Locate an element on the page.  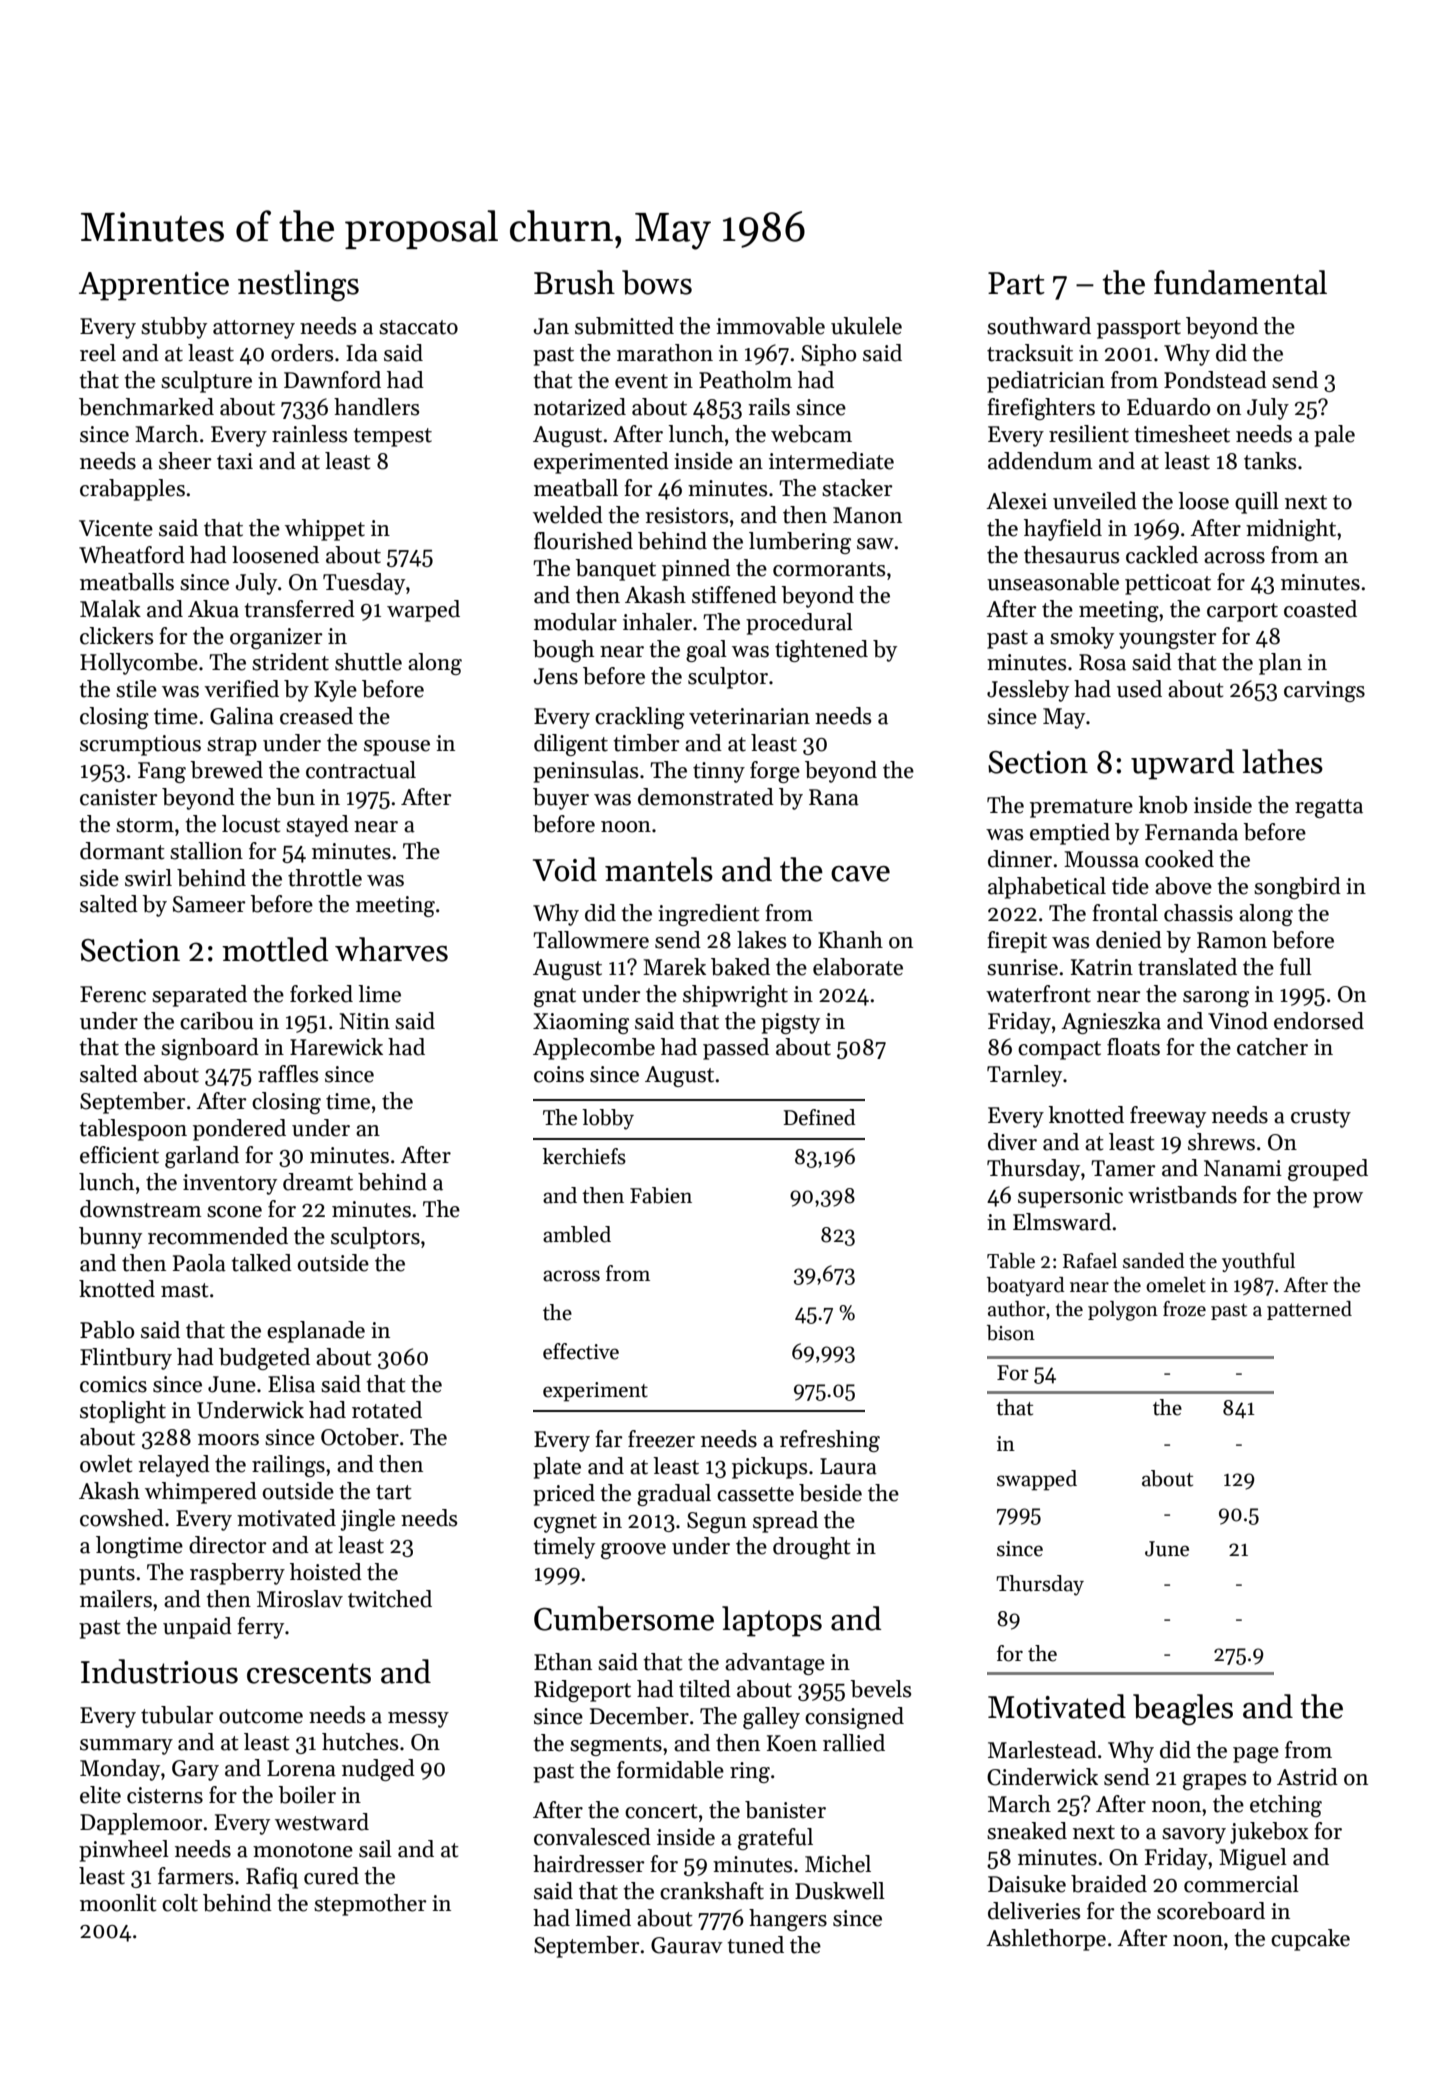
Brush is located at coordinates (574, 282).
